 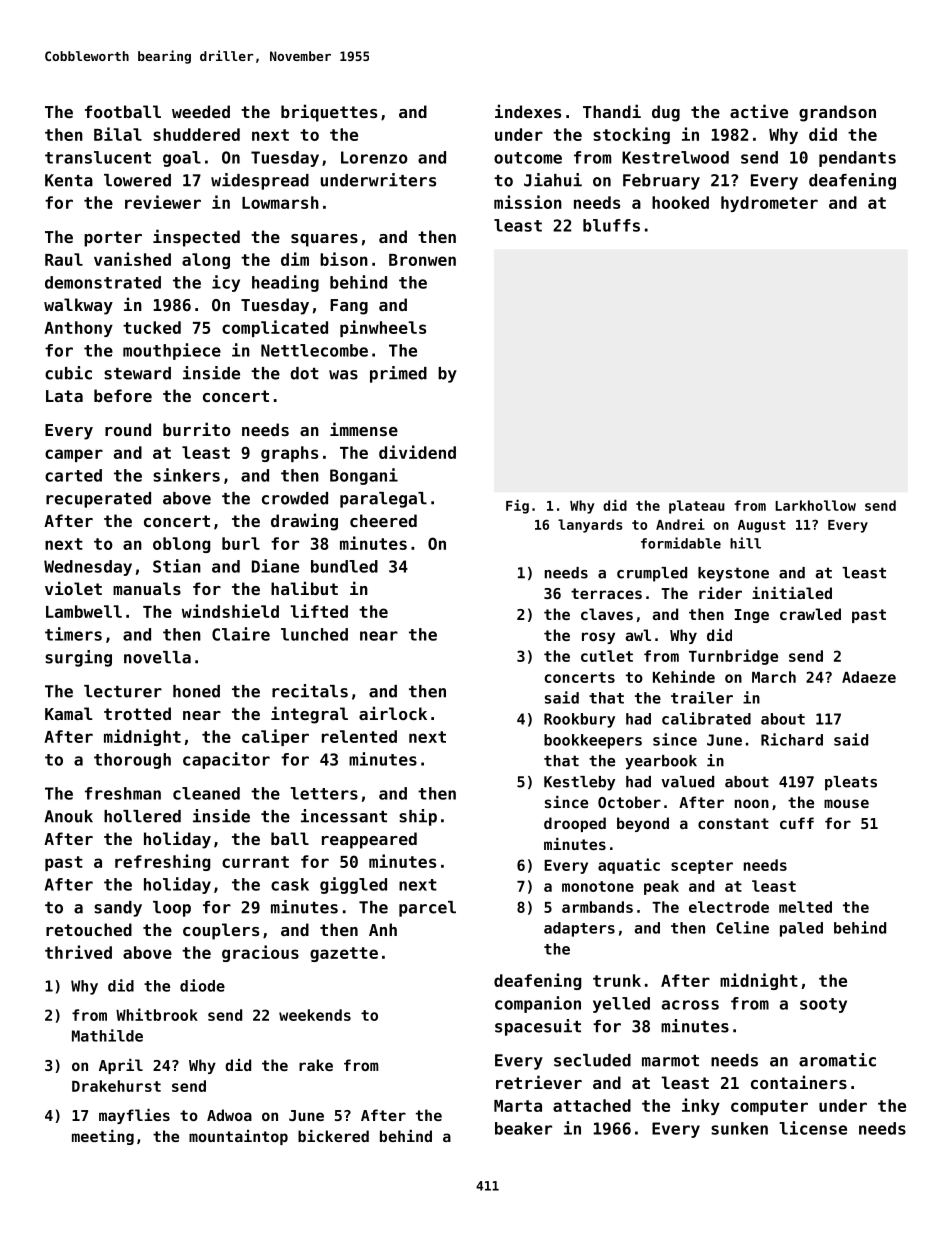 What do you see at coordinates (128, 429) in the document?
I see `round` at bounding box center [128, 429].
